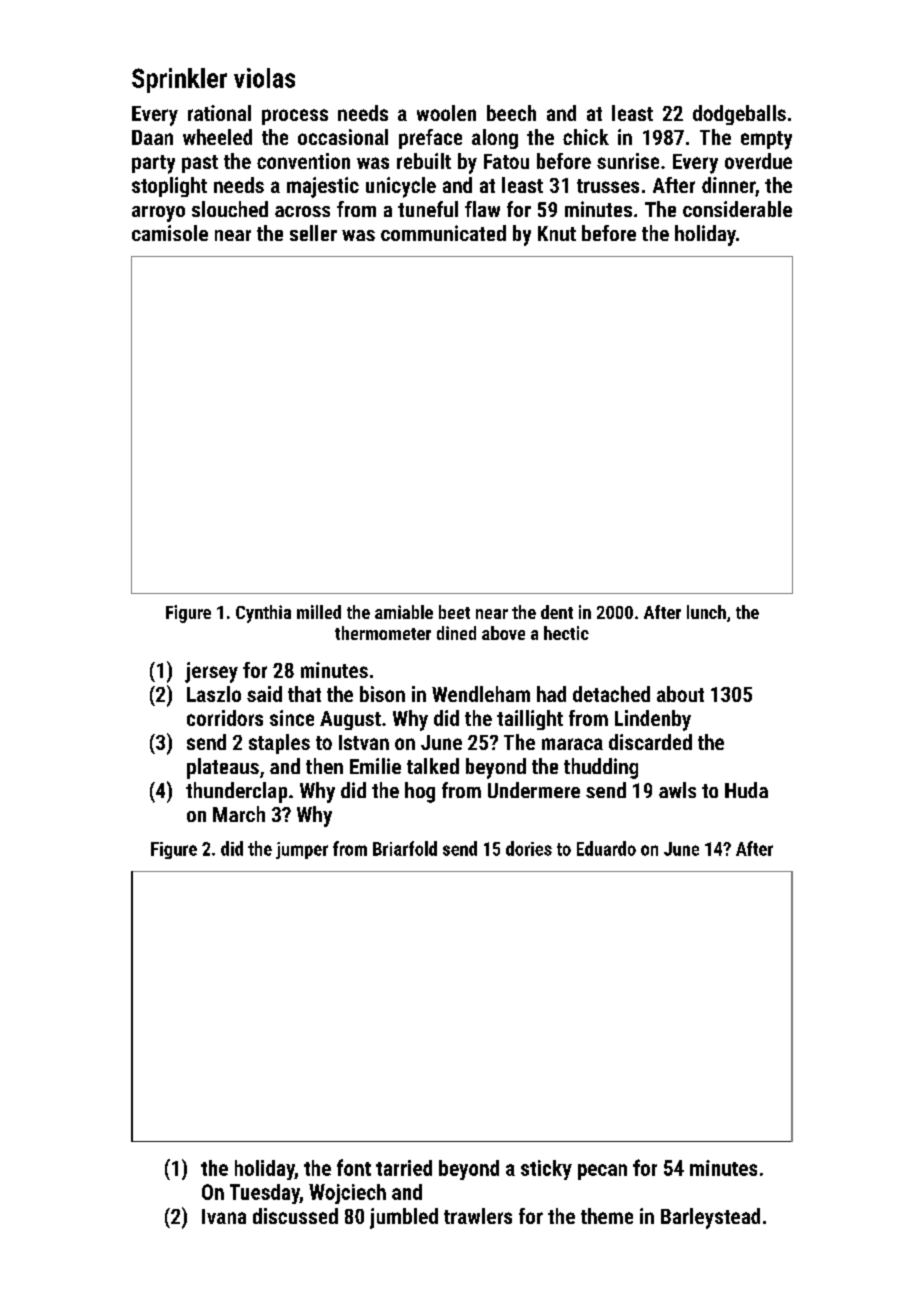  Describe the element at coordinates (382, 694) in the page. I see `bison` at that location.
